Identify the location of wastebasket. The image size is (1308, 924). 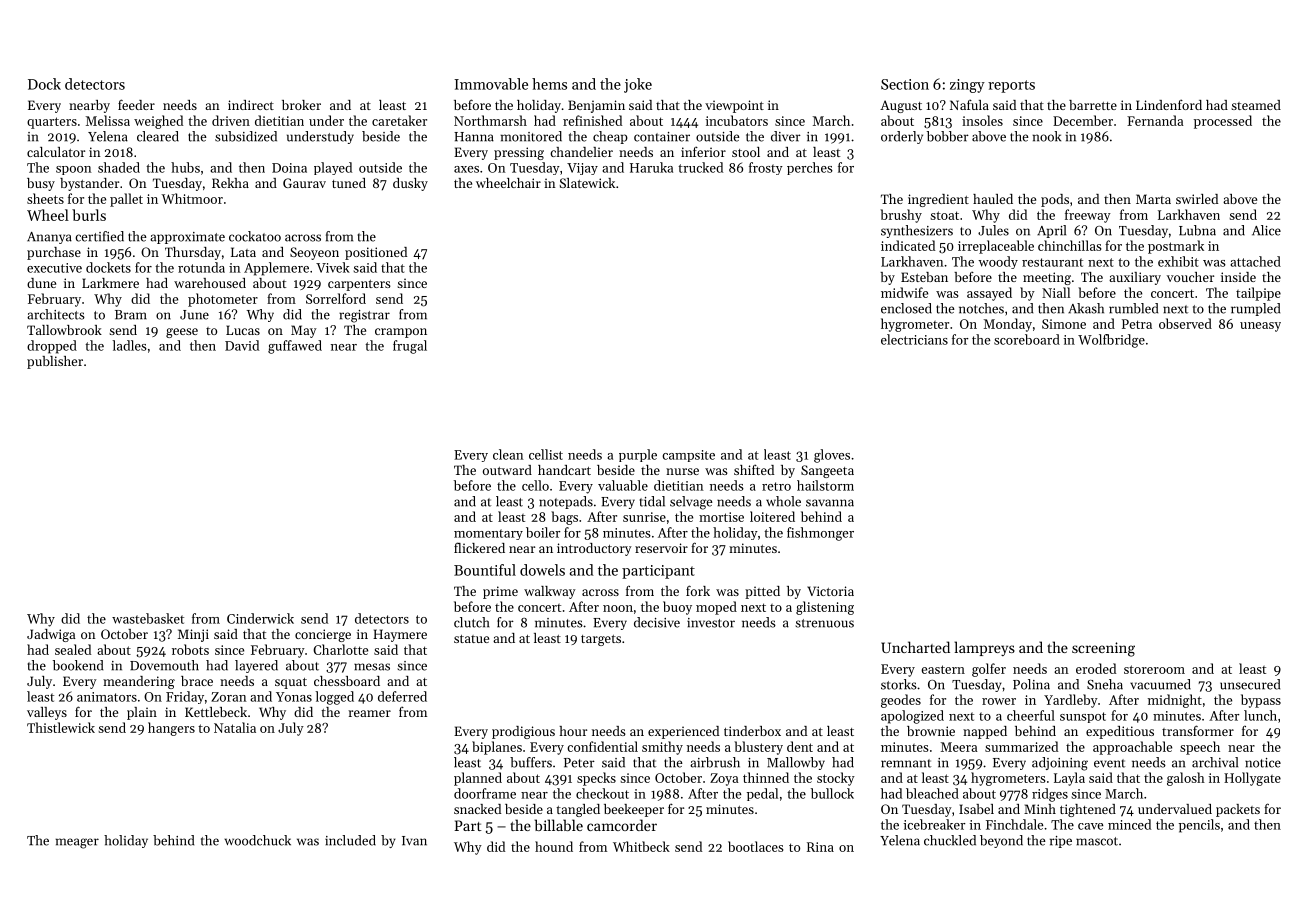
(148, 618).
